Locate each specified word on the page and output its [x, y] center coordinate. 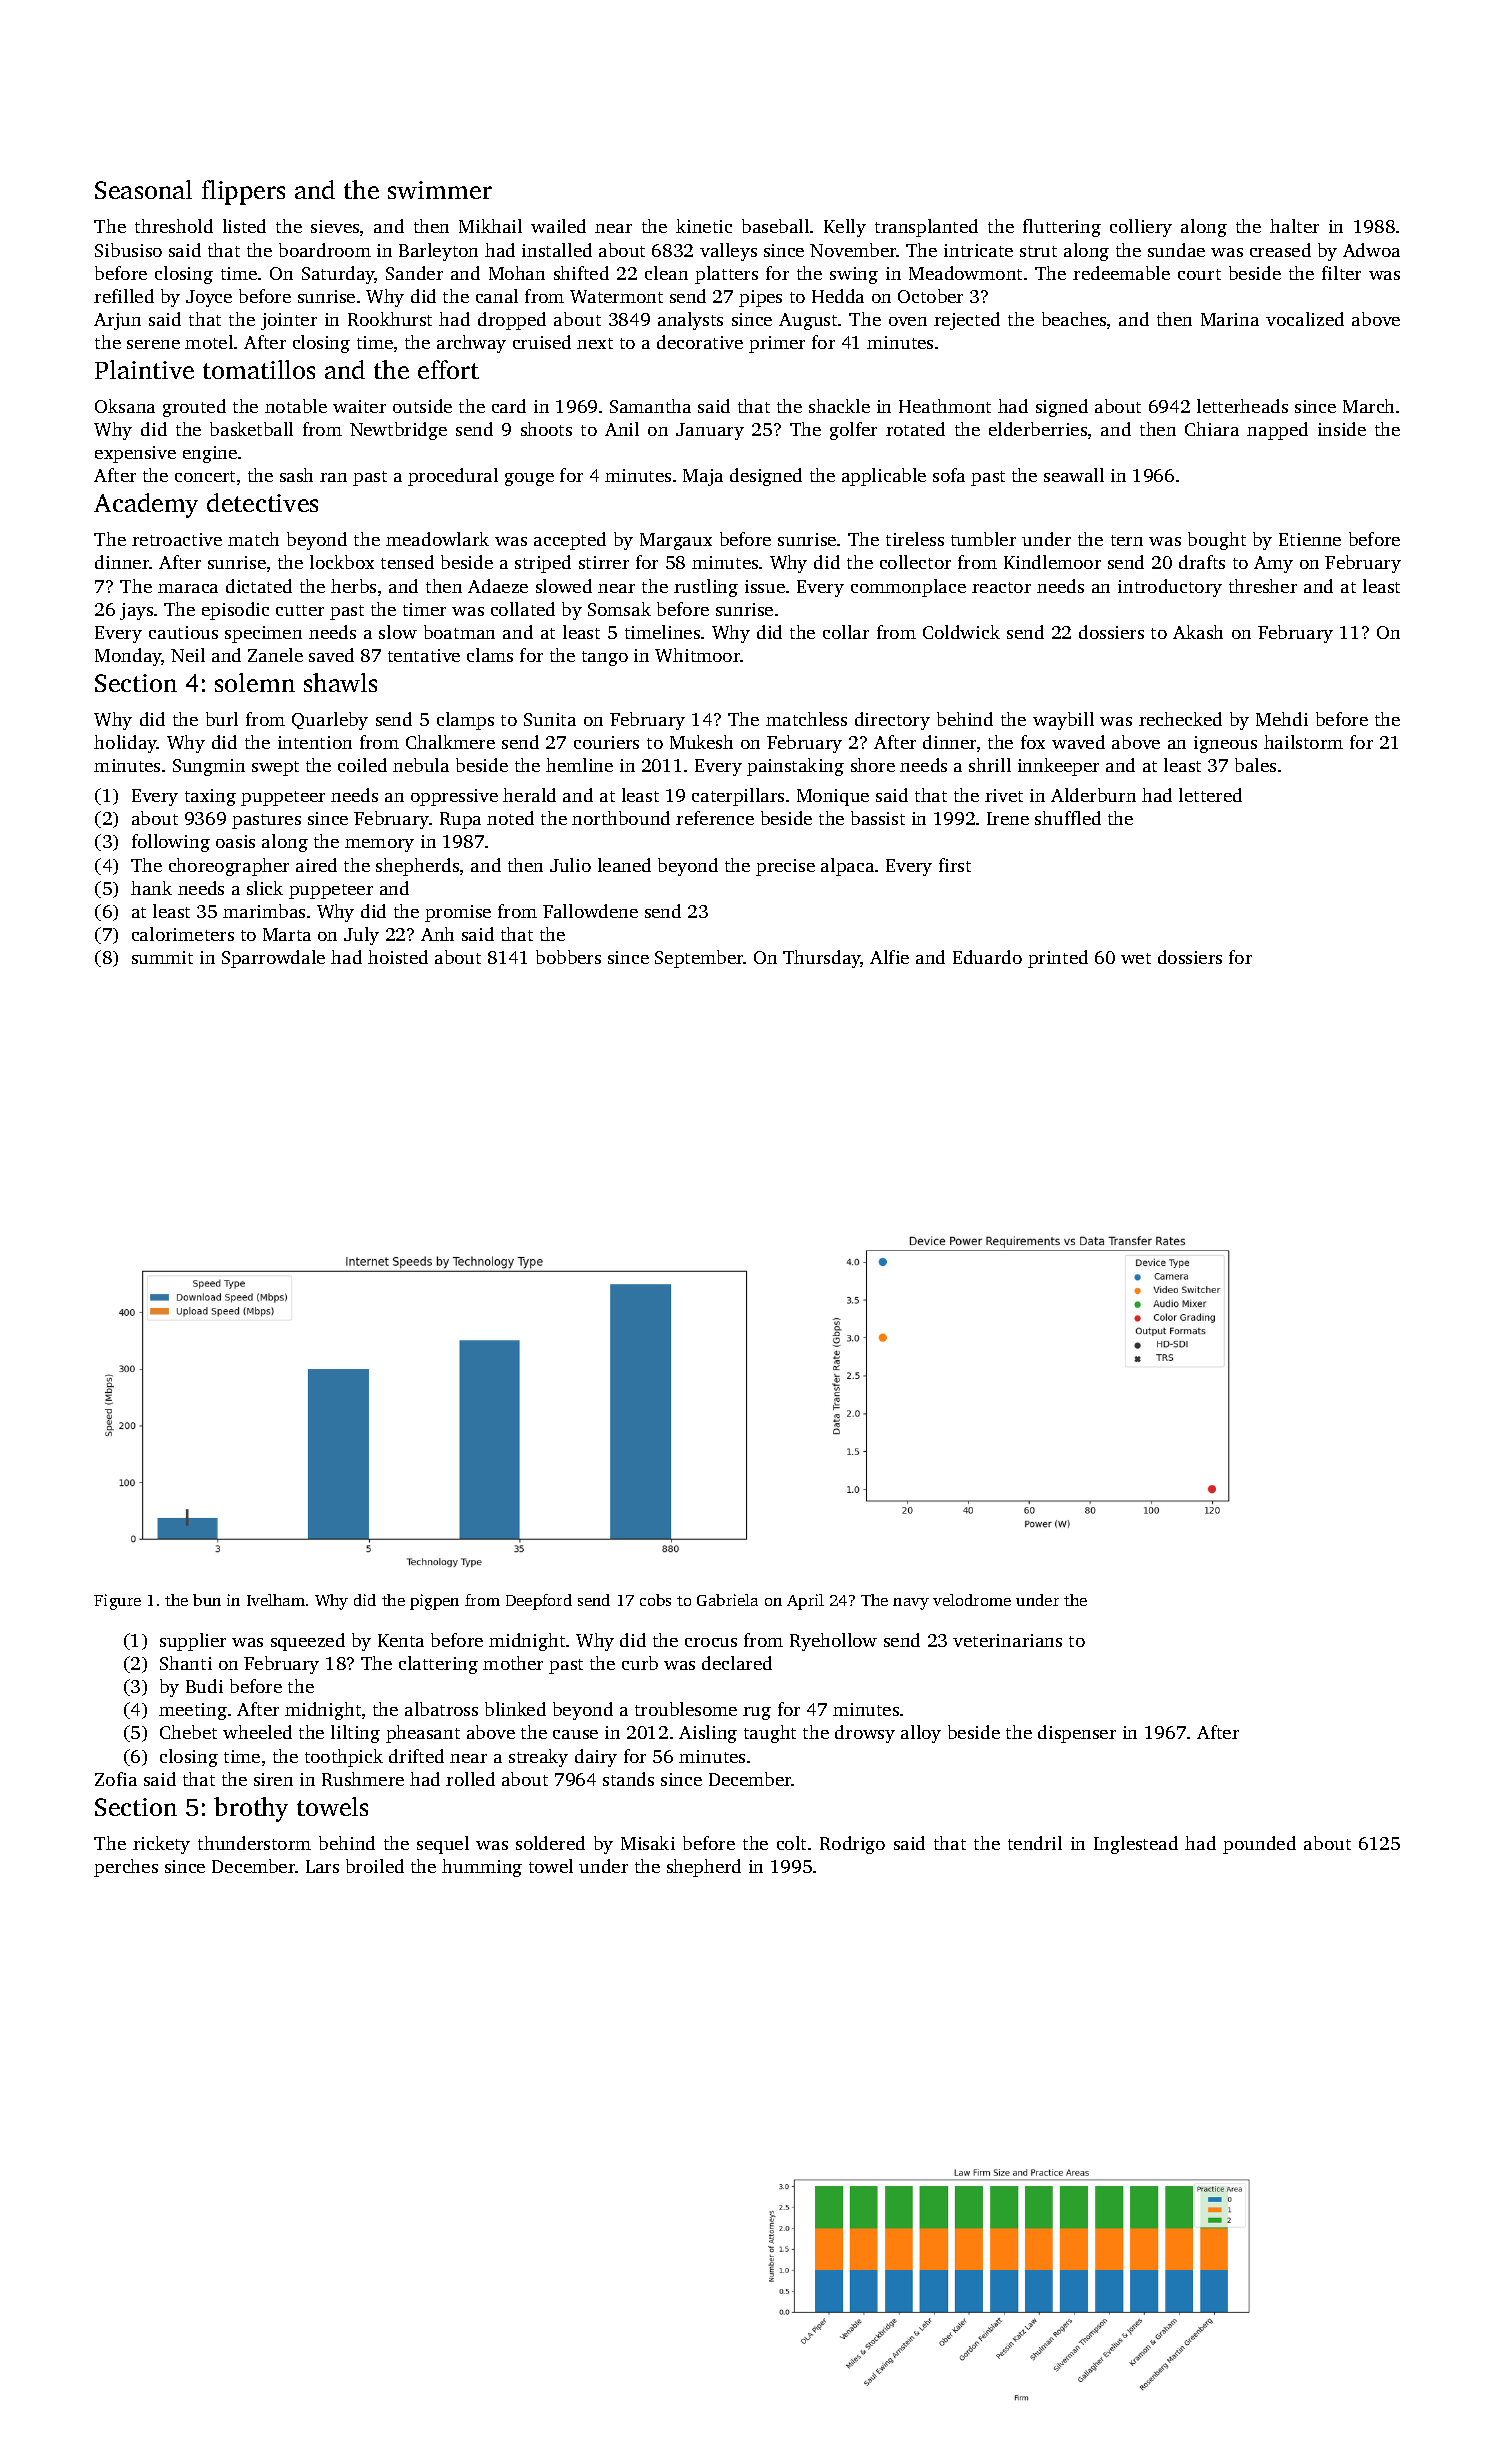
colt [791, 1843]
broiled [375, 1866]
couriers [606, 742]
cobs [655, 1600]
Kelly [845, 228]
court [1199, 274]
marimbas [264, 911]
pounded [1259, 1845]
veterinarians [1007, 1640]
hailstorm [1303, 742]
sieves [335, 226]
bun [207, 1600]
